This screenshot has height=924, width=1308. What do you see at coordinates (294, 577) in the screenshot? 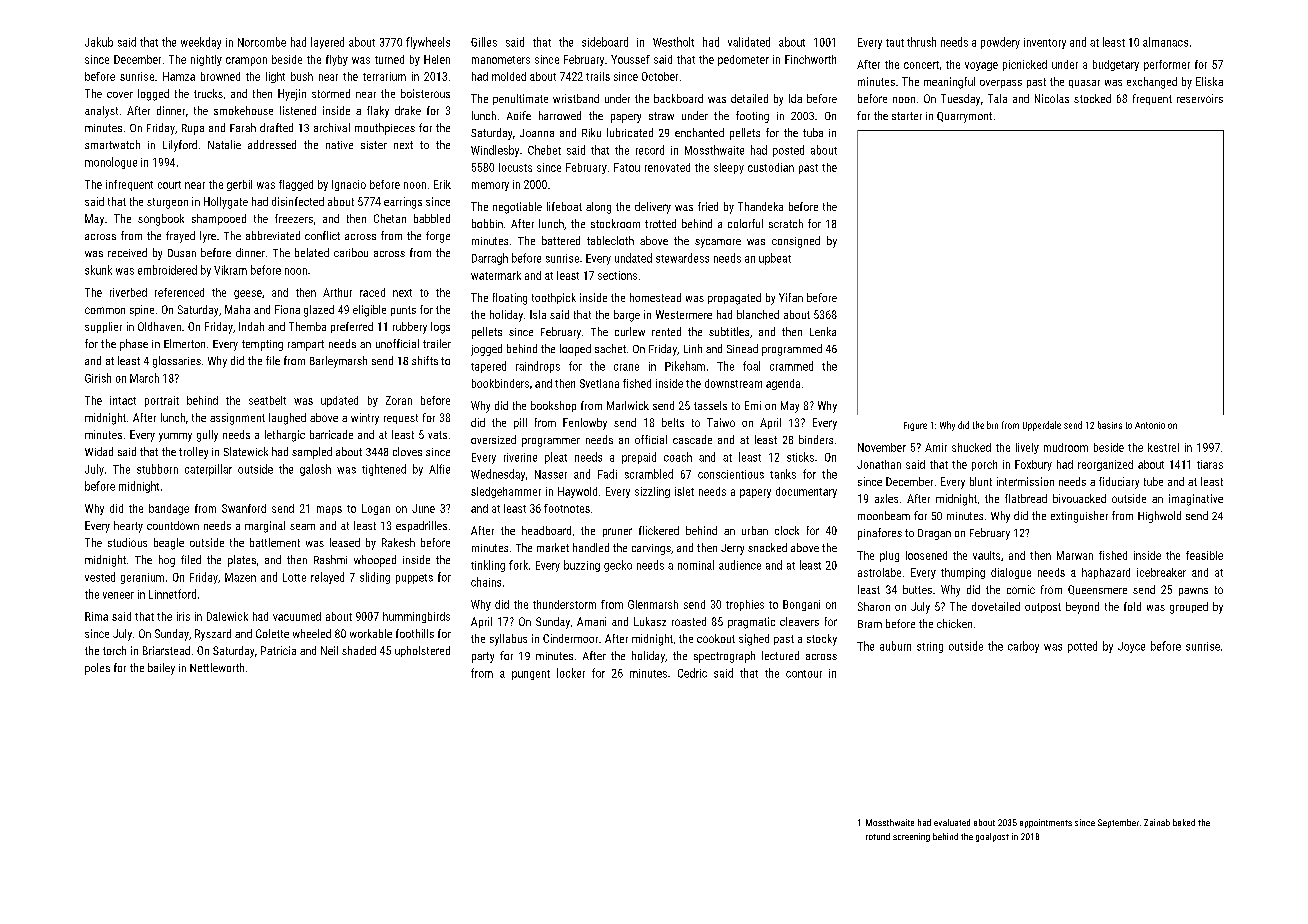
I see `Lotte` at bounding box center [294, 577].
